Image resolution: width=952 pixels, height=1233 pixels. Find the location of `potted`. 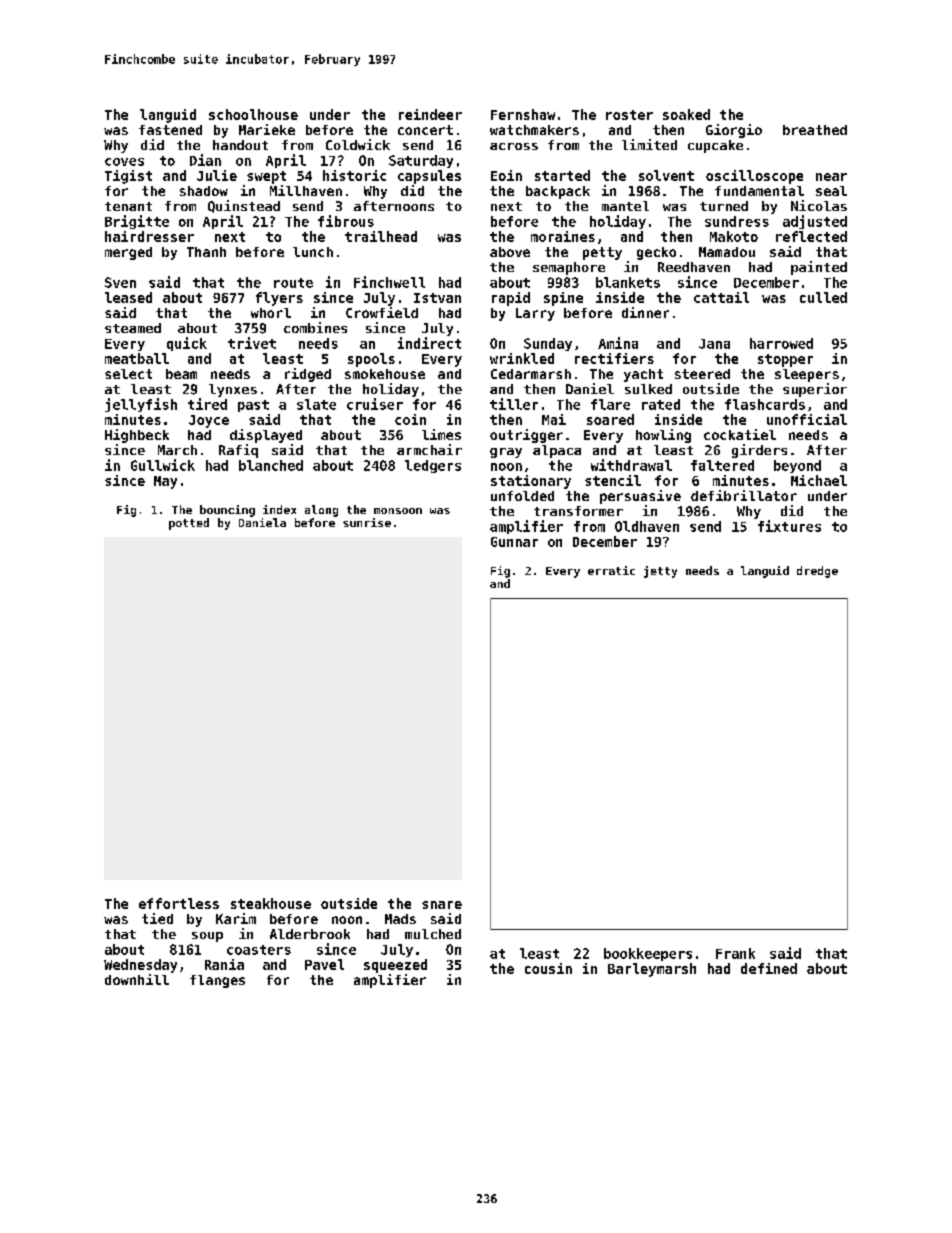

potted is located at coordinates (189, 524).
